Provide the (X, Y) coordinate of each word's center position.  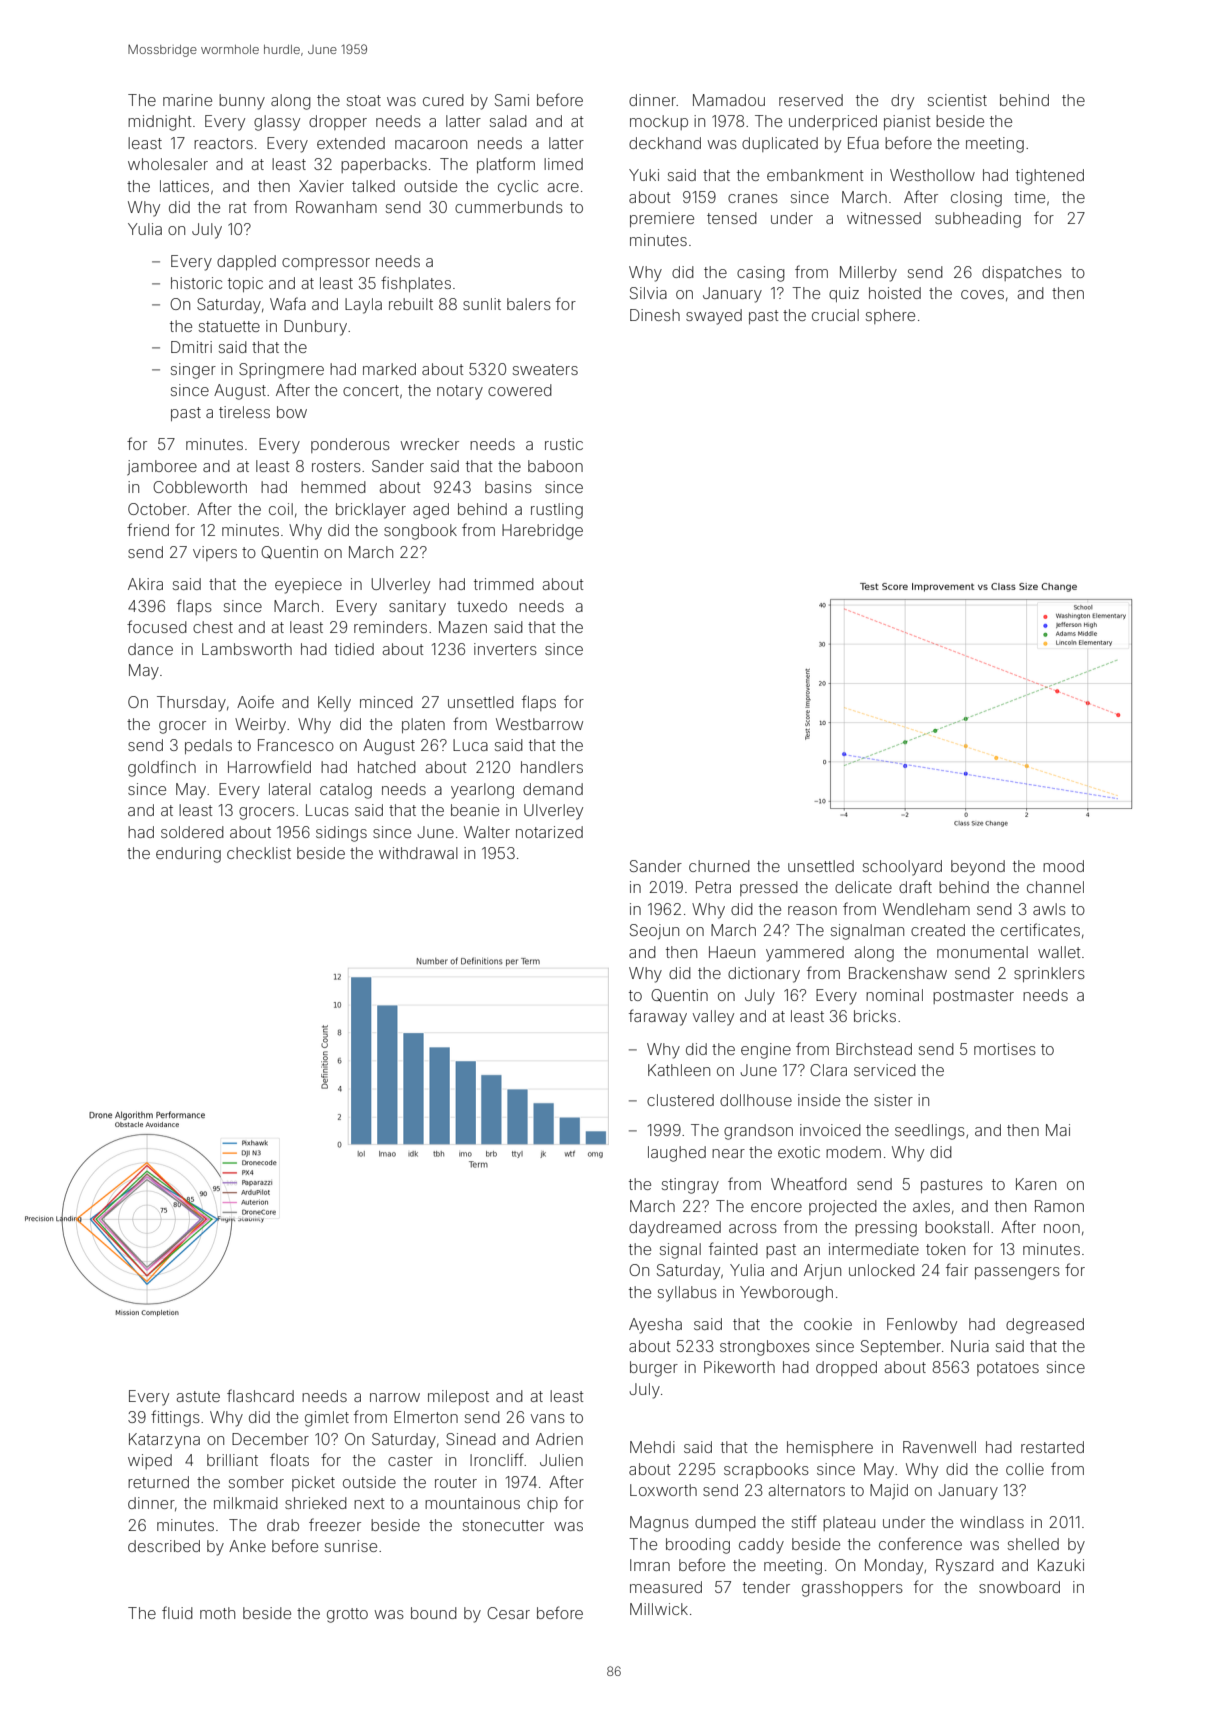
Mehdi (652, 1447)
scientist (957, 100)
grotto (347, 1615)
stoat (364, 100)
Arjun (822, 1271)
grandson (758, 1132)
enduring (188, 855)
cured (443, 100)
